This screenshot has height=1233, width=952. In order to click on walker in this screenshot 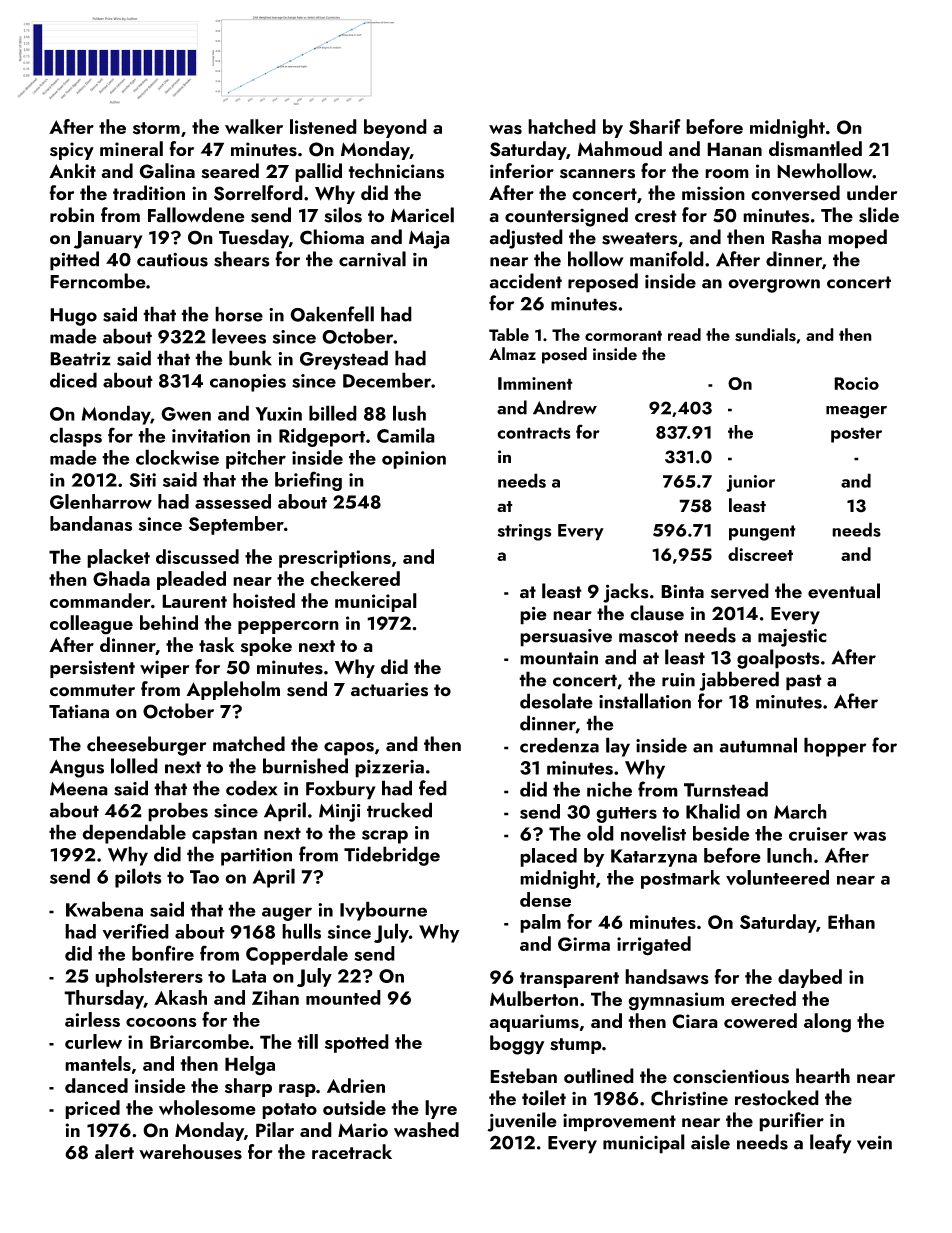, I will do `click(254, 126)`.
